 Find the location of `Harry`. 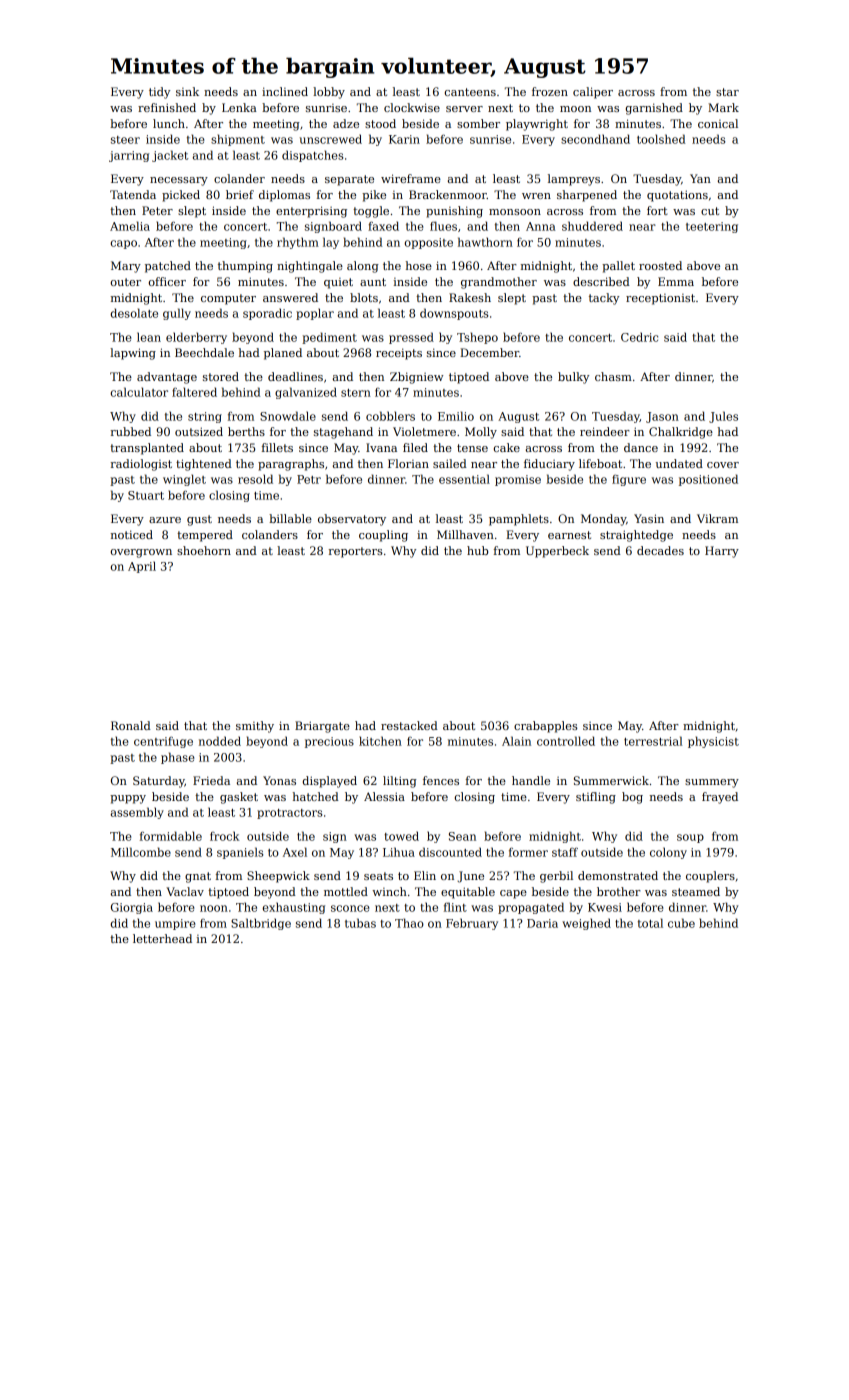

Harry is located at coordinates (722, 552).
